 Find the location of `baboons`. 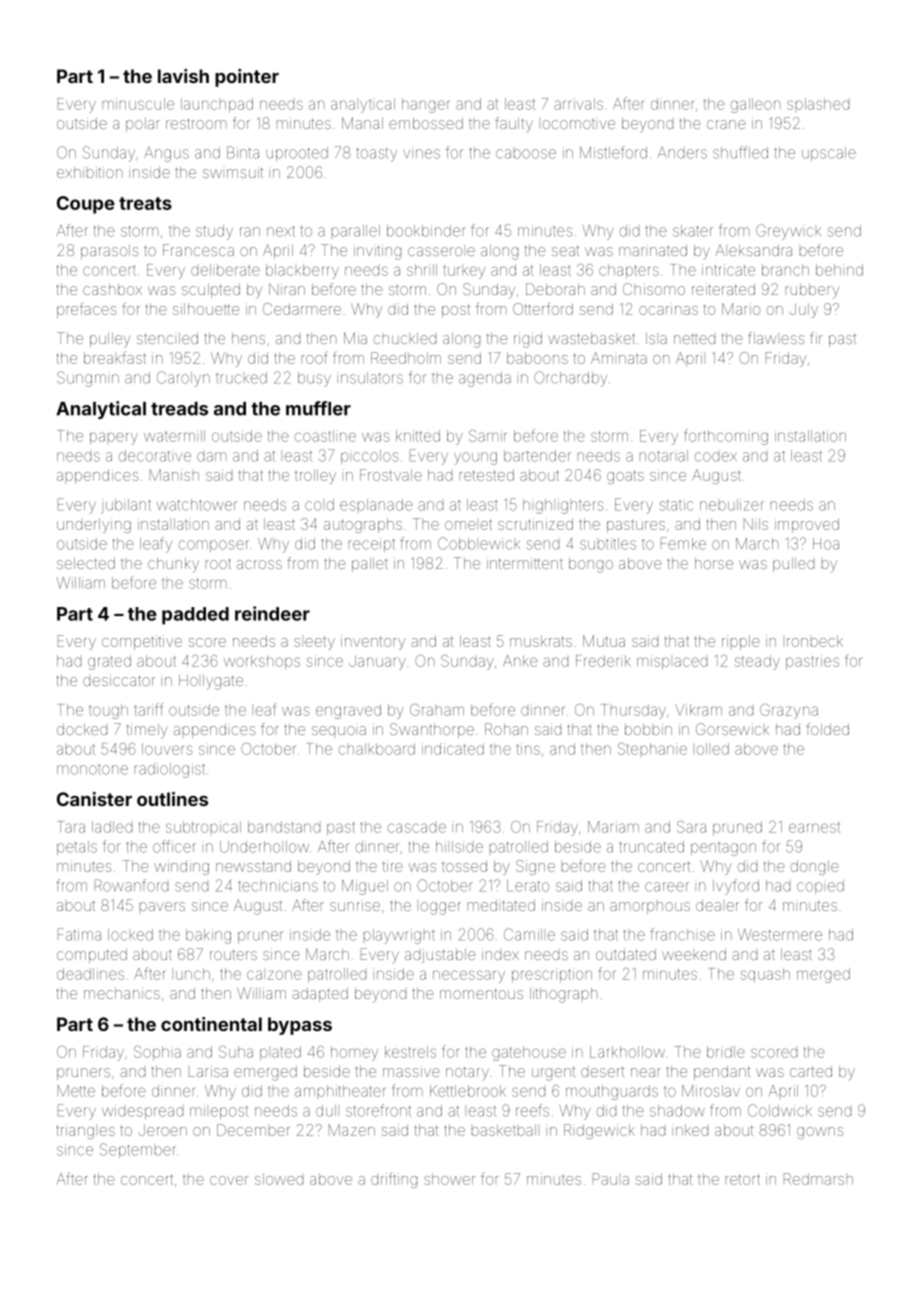

baboons is located at coordinates (537, 358).
